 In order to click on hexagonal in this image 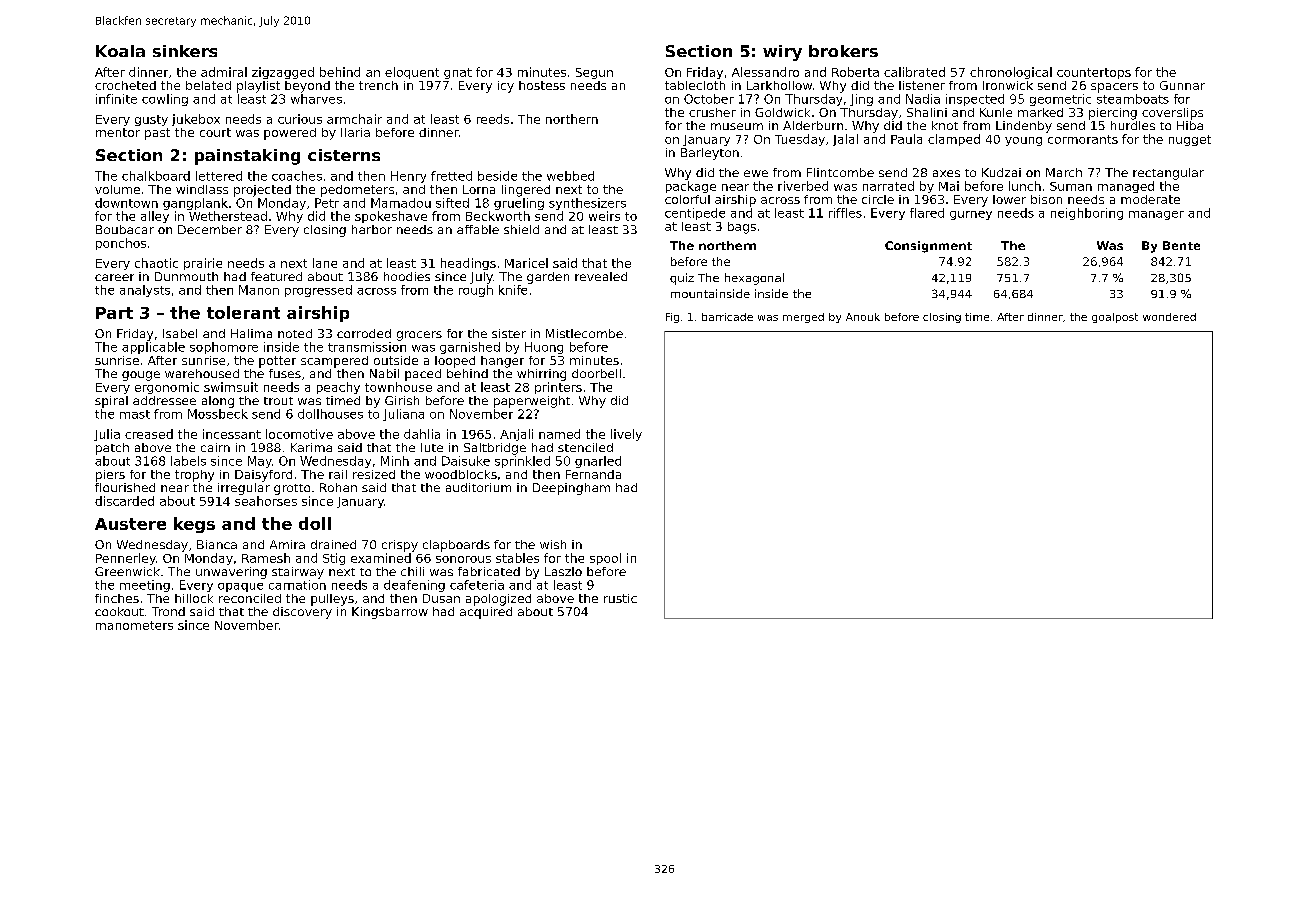, I will do `click(754, 279)`.
